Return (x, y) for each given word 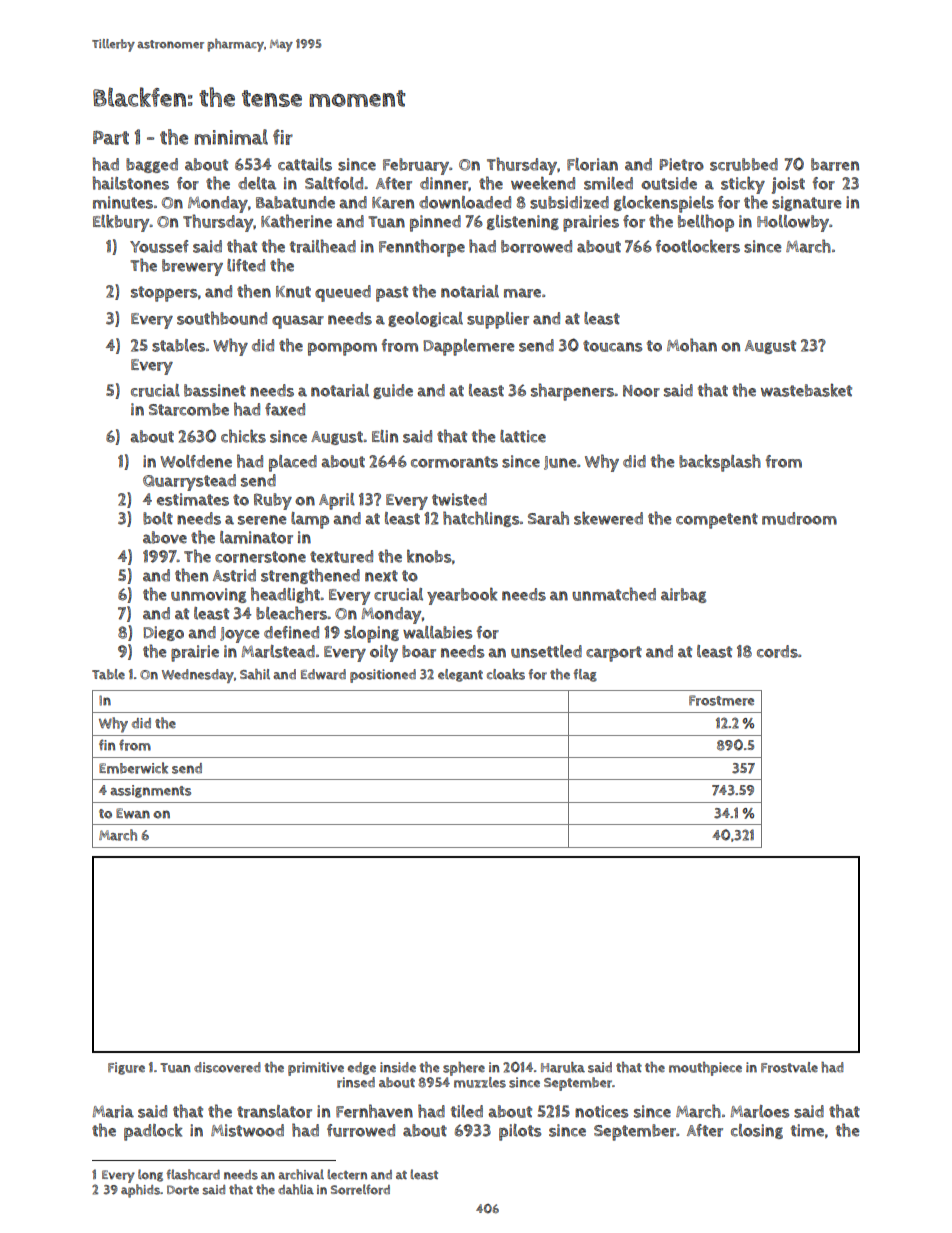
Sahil (255, 674)
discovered (227, 1067)
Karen (393, 203)
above (165, 537)
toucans (612, 346)
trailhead (323, 246)
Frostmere (721, 700)
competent (717, 521)
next (381, 576)
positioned (383, 676)
